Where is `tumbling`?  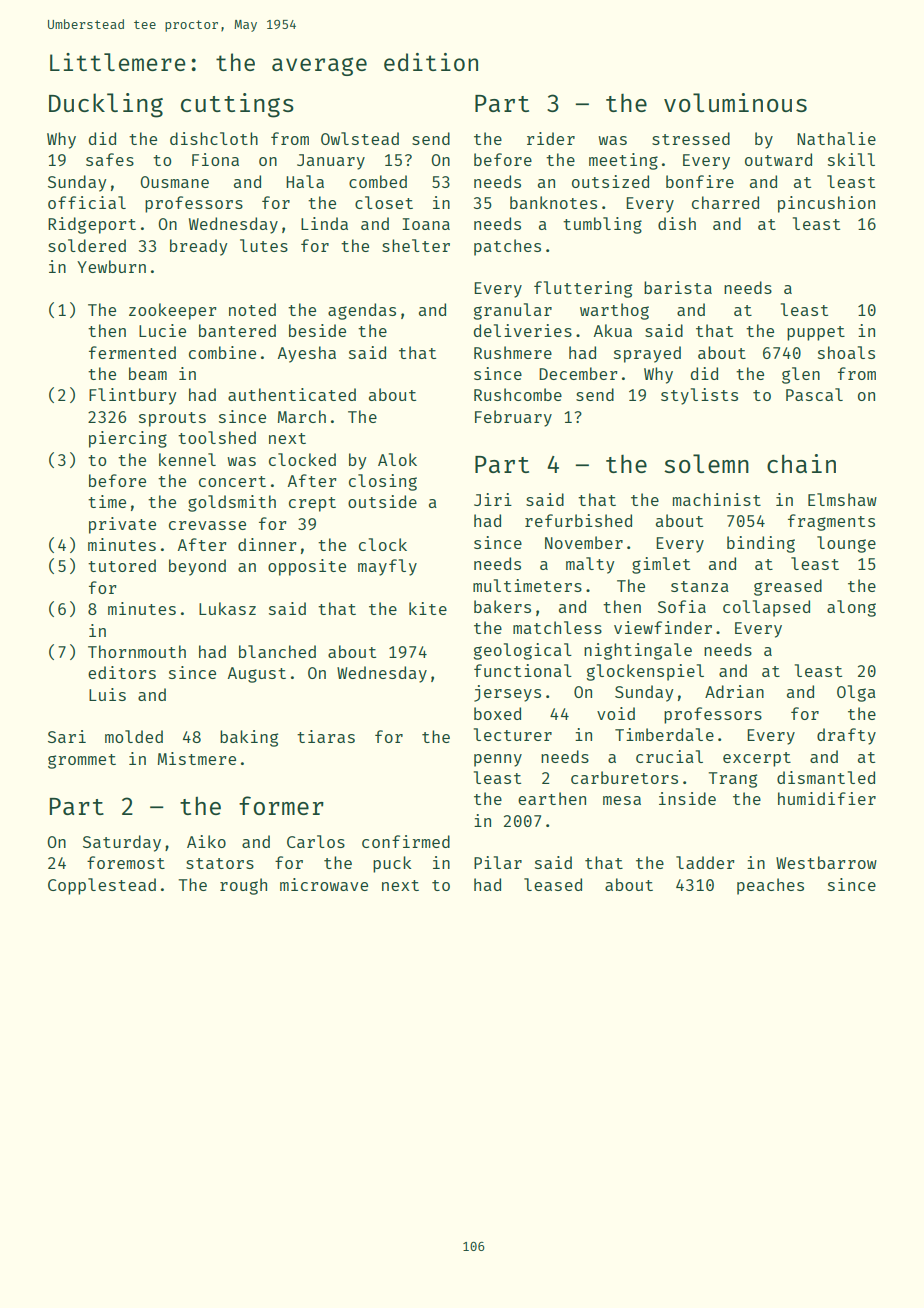
tumbling is located at coordinates (602, 225).
